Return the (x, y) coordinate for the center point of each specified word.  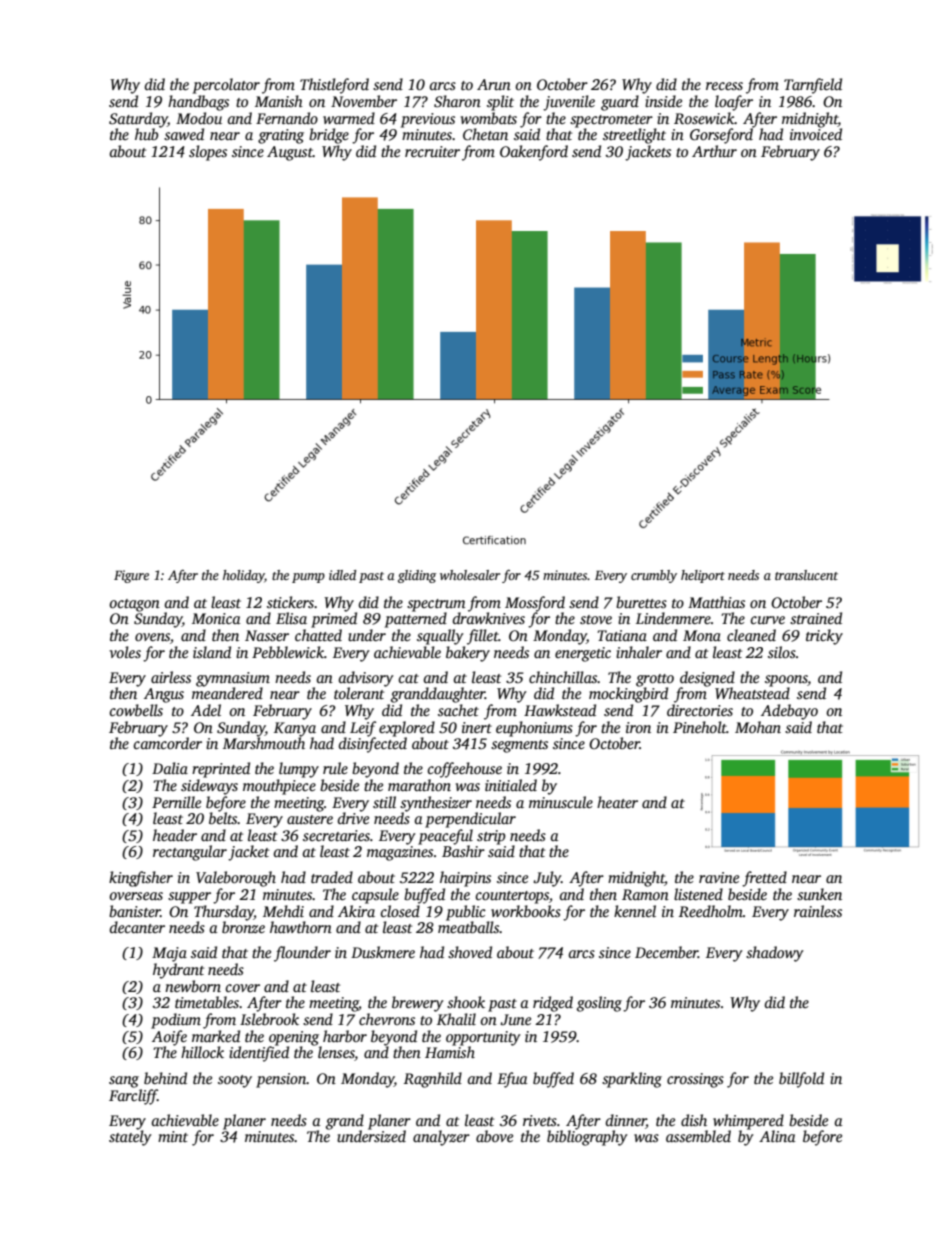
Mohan (758, 727)
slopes (208, 153)
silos (782, 652)
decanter (137, 927)
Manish (279, 101)
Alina (777, 1136)
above (494, 1136)
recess (724, 86)
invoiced (816, 134)
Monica (216, 618)
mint (173, 1136)
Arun (494, 84)
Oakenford (534, 153)
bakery (468, 654)
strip (491, 837)
